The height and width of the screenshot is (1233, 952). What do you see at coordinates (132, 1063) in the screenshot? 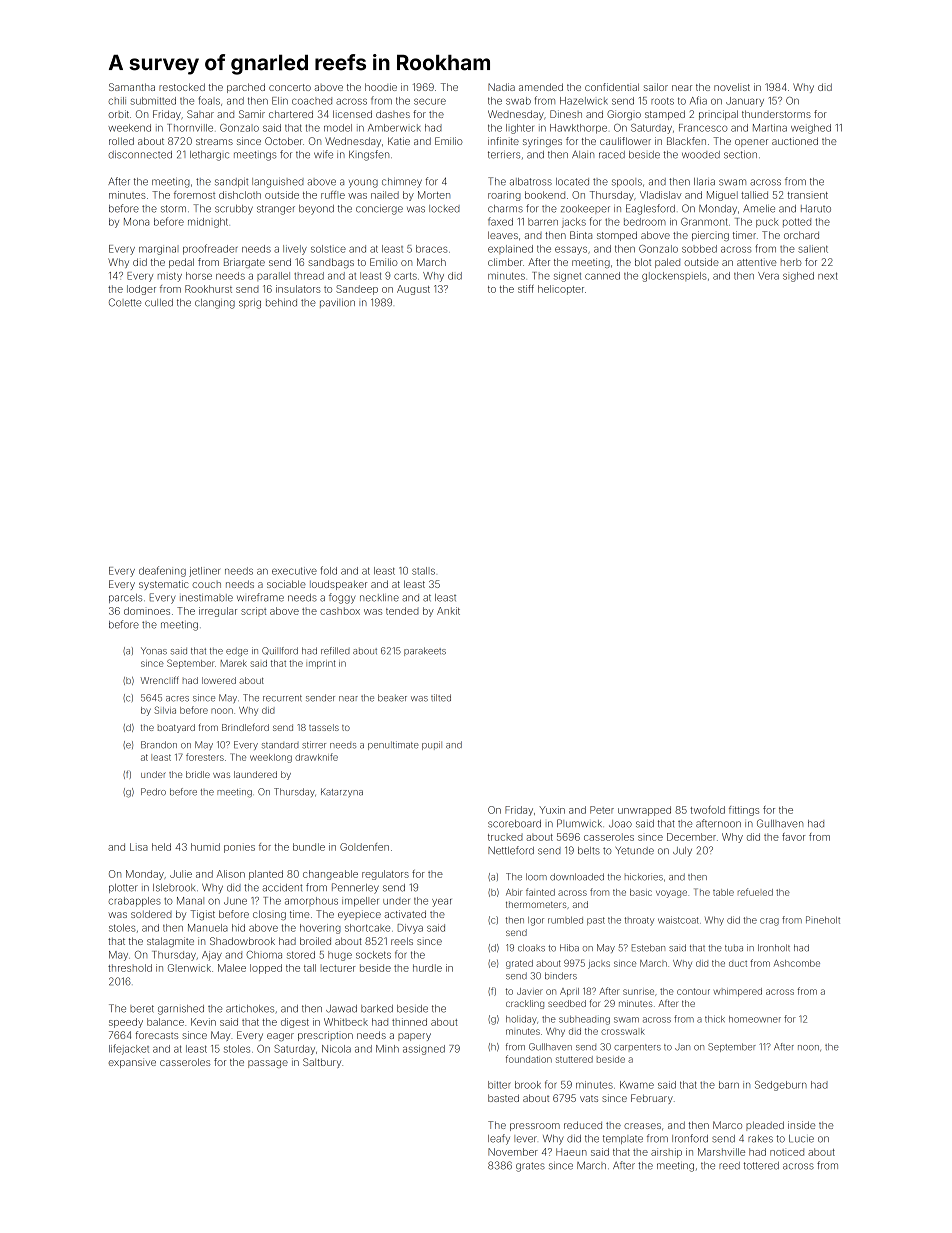
I see `expansive` at bounding box center [132, 1063].
